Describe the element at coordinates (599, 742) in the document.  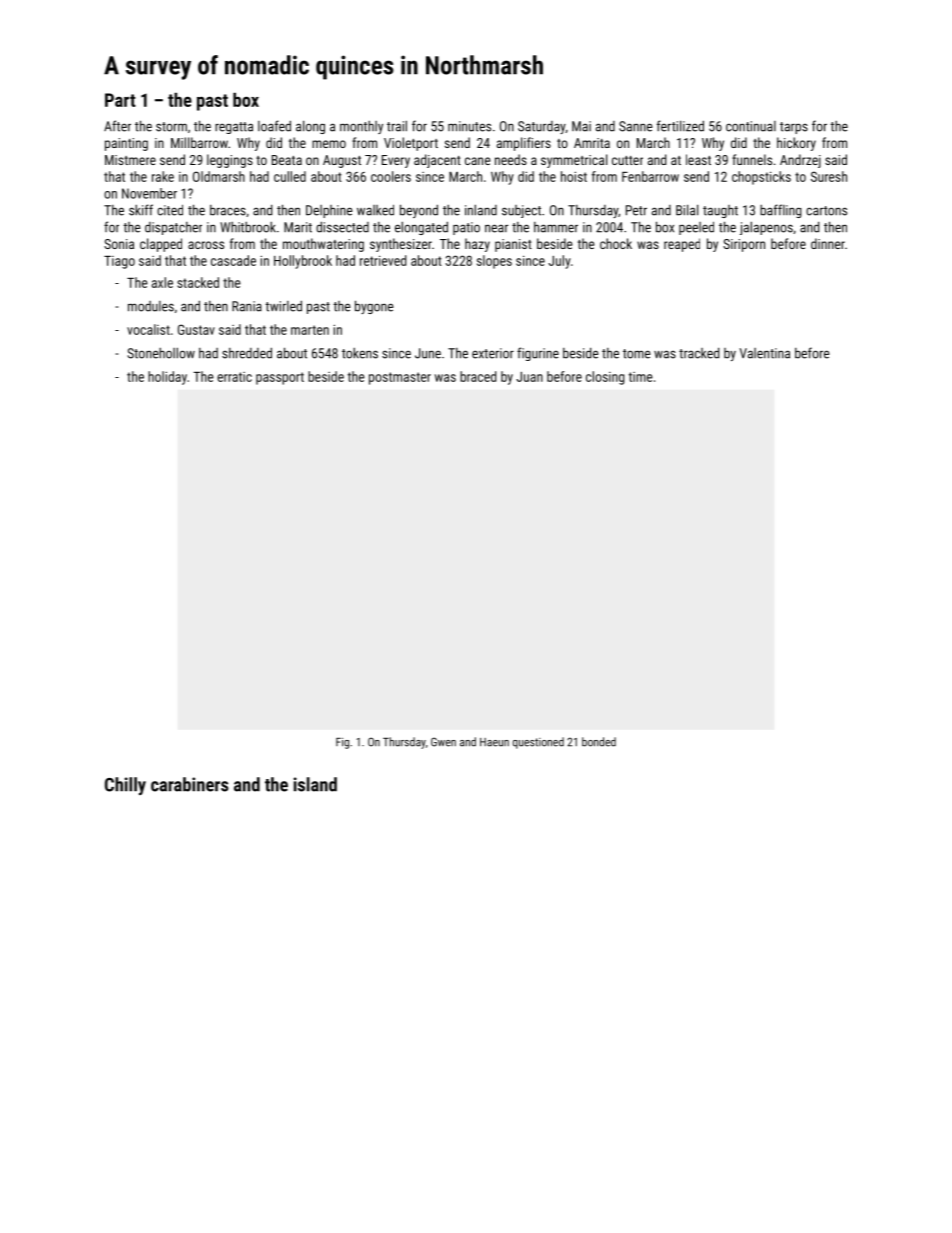
I see `bonded` at that location.
